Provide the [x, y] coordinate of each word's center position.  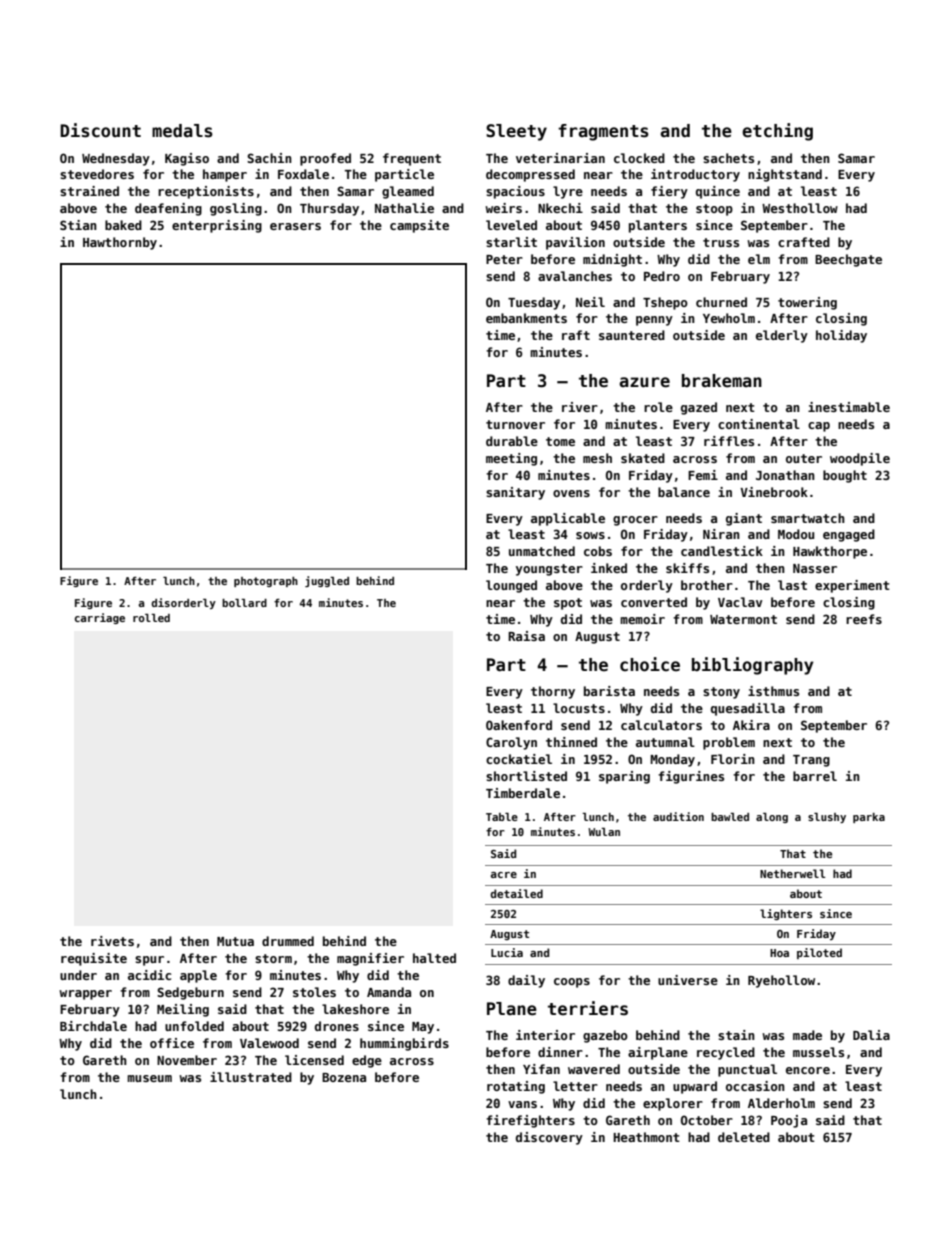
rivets [112, 941]
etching [777, 132]
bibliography [753, 666]
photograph [266, 582]
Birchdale [93, 1026]
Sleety [516, 132]
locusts [579, 708]
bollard [244, 603]
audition [678, 816]
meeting [511, 459]
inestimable [849, 407]
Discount [100, 130]
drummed [288, 941]
